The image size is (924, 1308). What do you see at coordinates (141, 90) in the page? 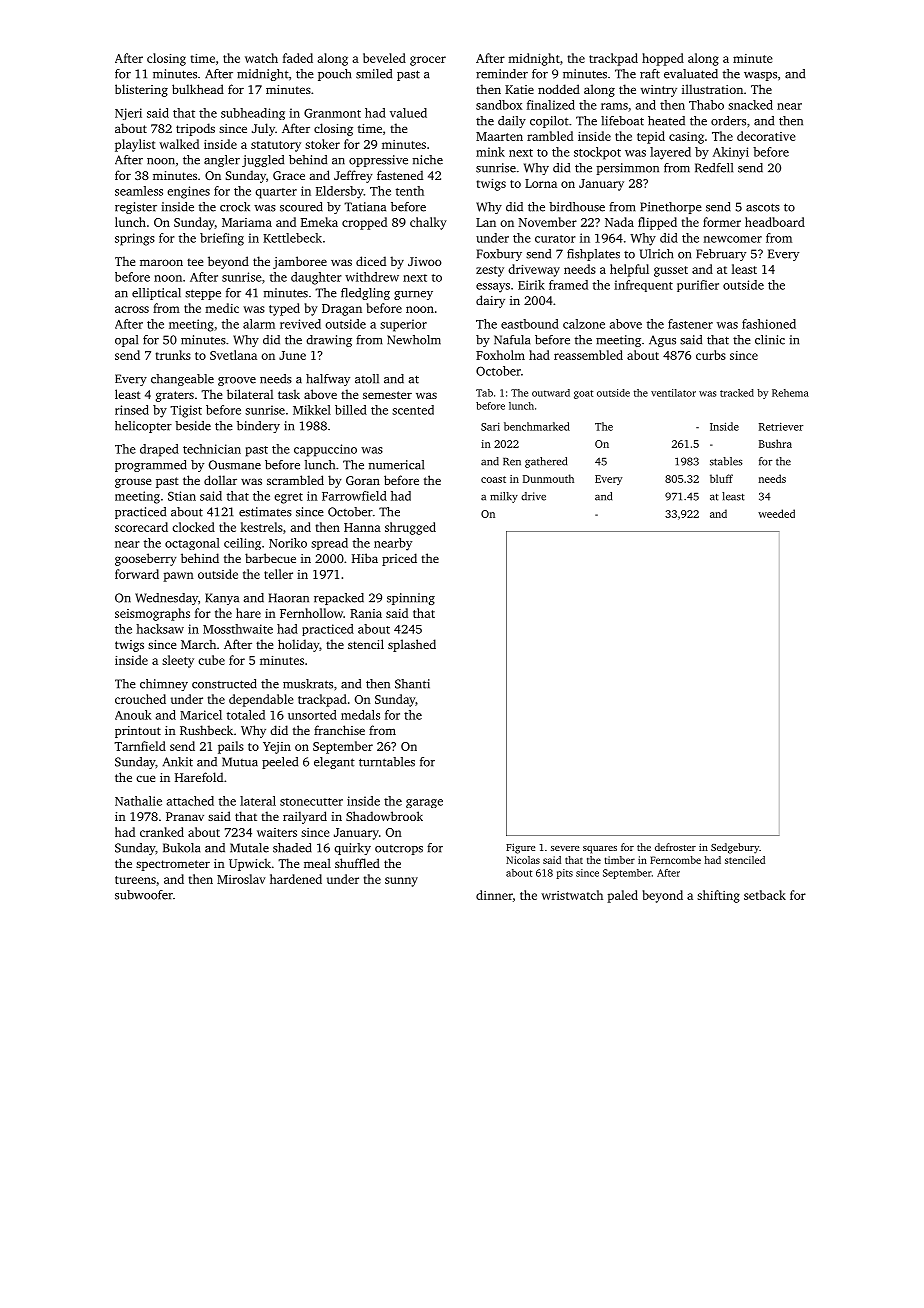
I see `blistering` at bounding box center [141, 90].
